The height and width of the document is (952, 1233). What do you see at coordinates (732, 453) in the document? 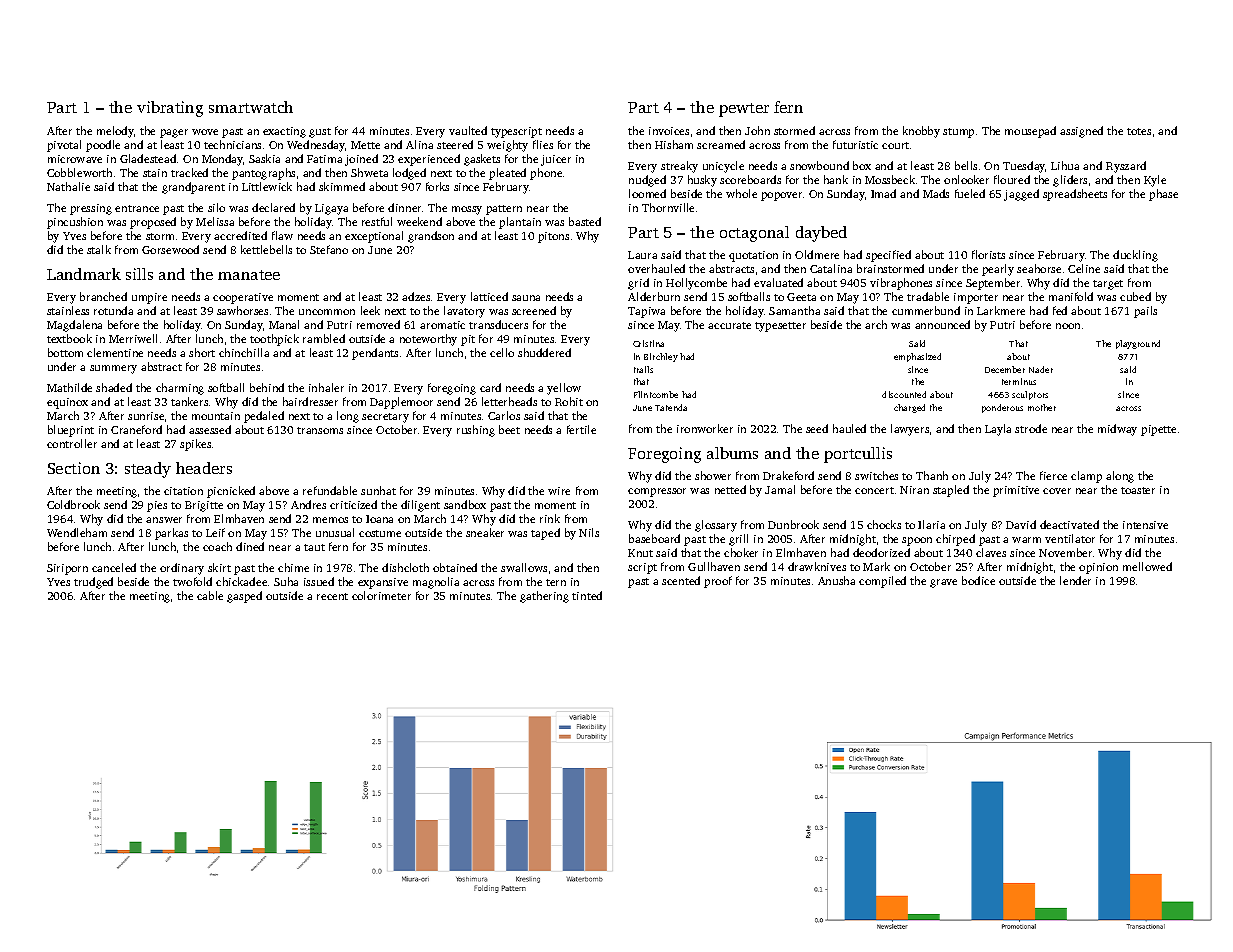
I see `albums` at bounding box center [732, 453].
